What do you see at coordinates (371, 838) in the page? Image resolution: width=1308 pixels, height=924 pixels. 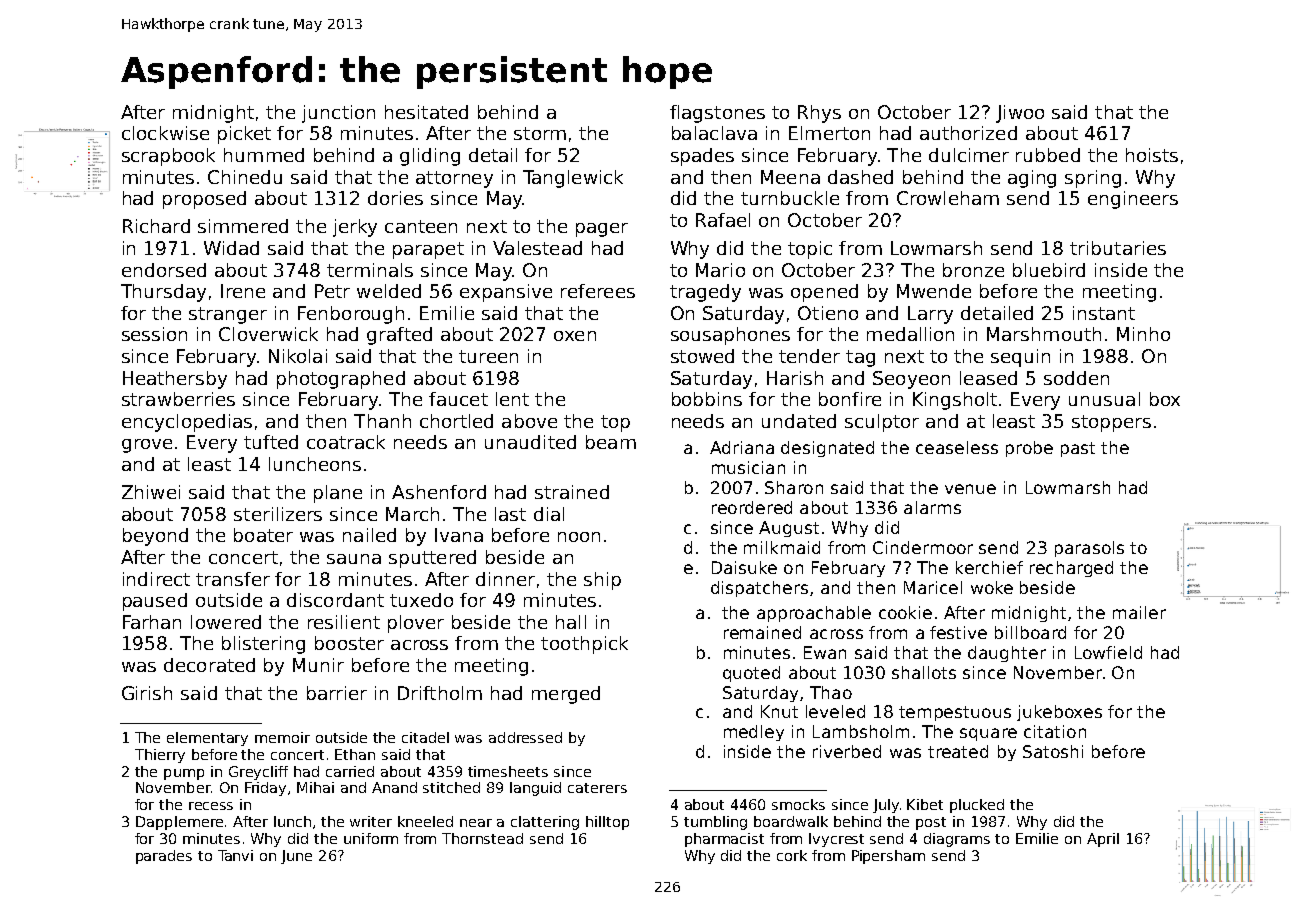 I see `uniform` at bounding box center [371, 838].
